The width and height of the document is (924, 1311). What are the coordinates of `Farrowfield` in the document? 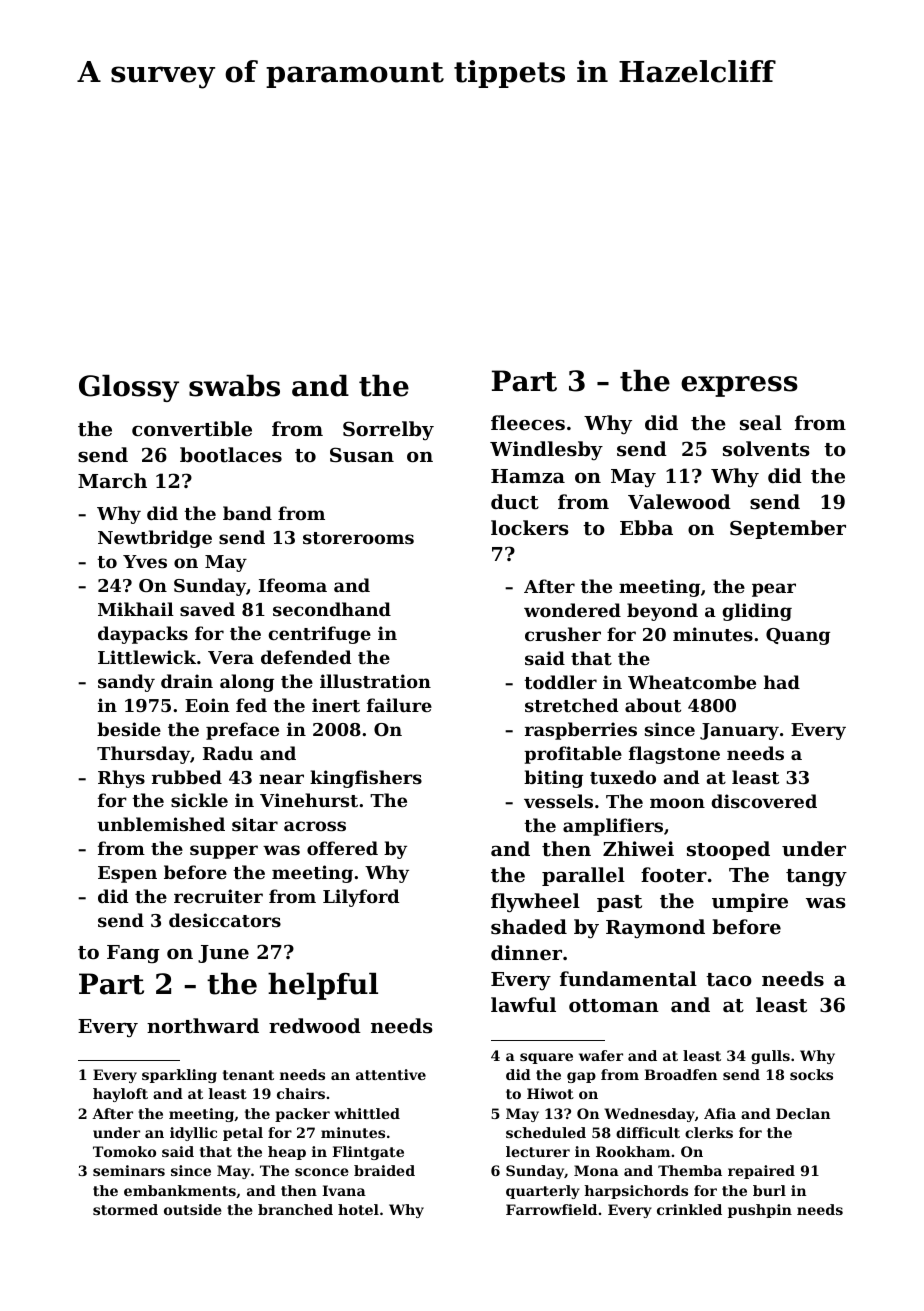 It's located at (551, 1209).
